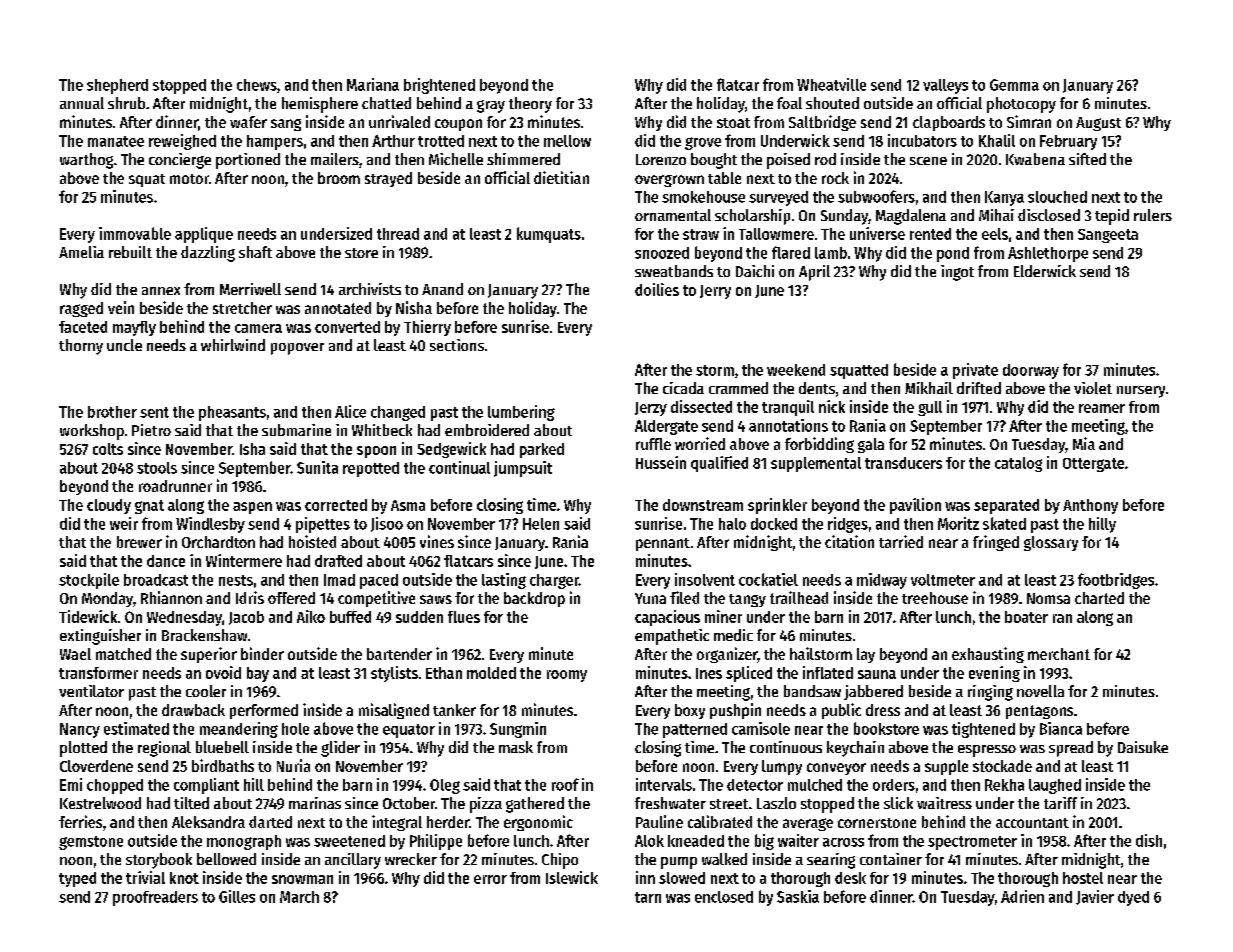  What do you see at coordinates (1035, 159) in the screenshot?
I see `Kwabena` at bounding box center [1035, 159].
